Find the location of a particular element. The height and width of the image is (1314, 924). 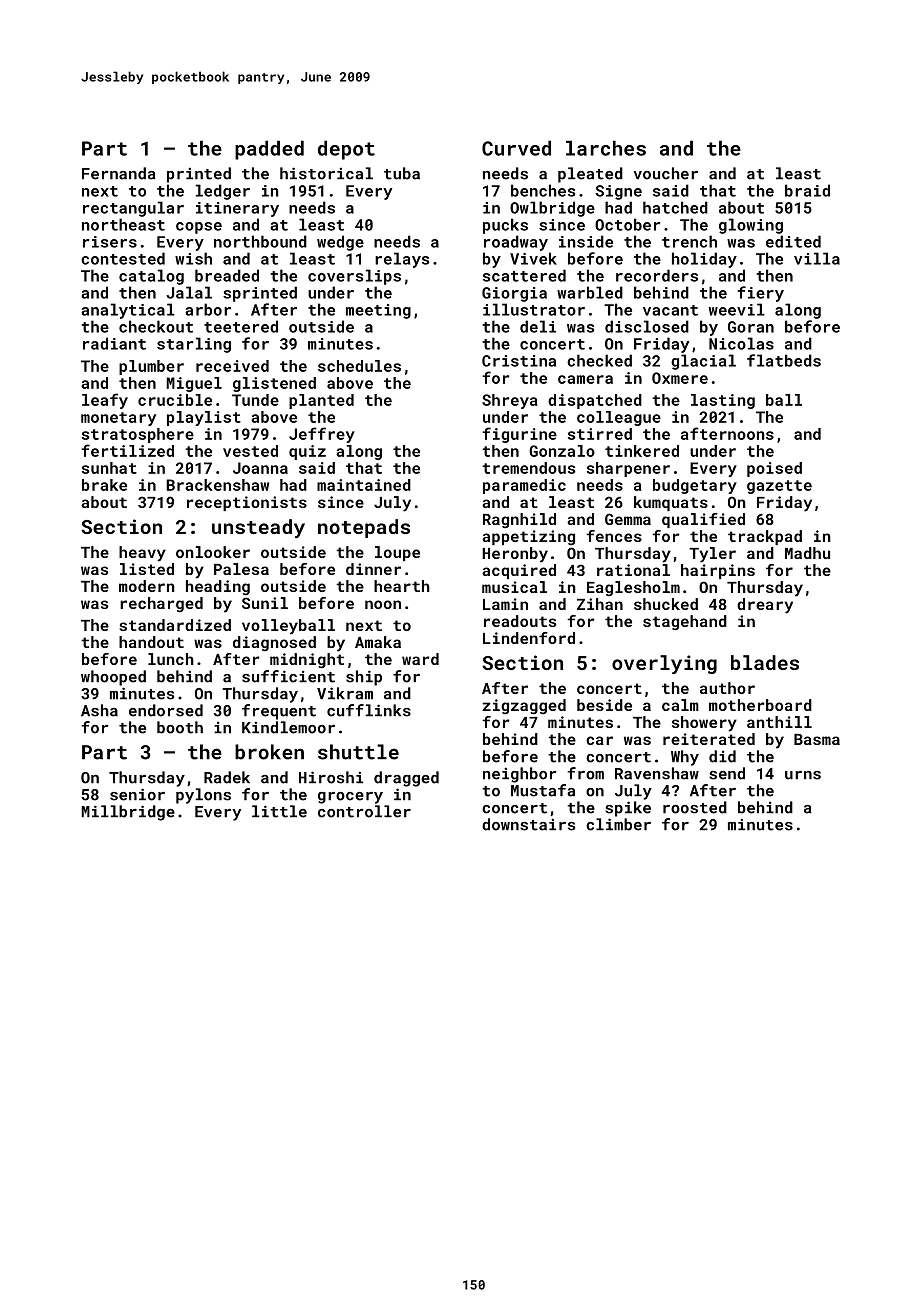

planted is located at coordinates (321, 401).
